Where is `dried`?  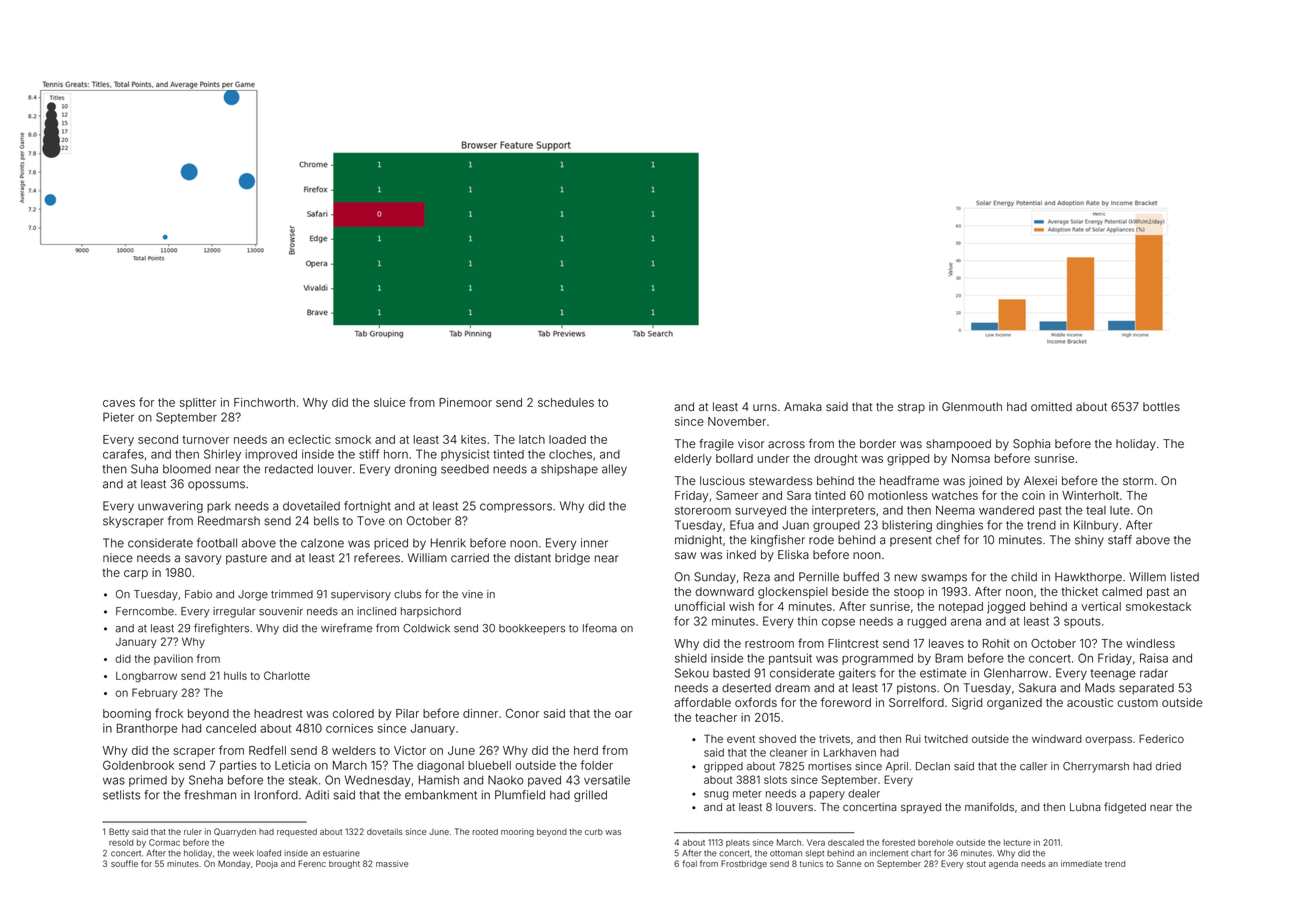 dried is located at coordinates (1168, 766).
